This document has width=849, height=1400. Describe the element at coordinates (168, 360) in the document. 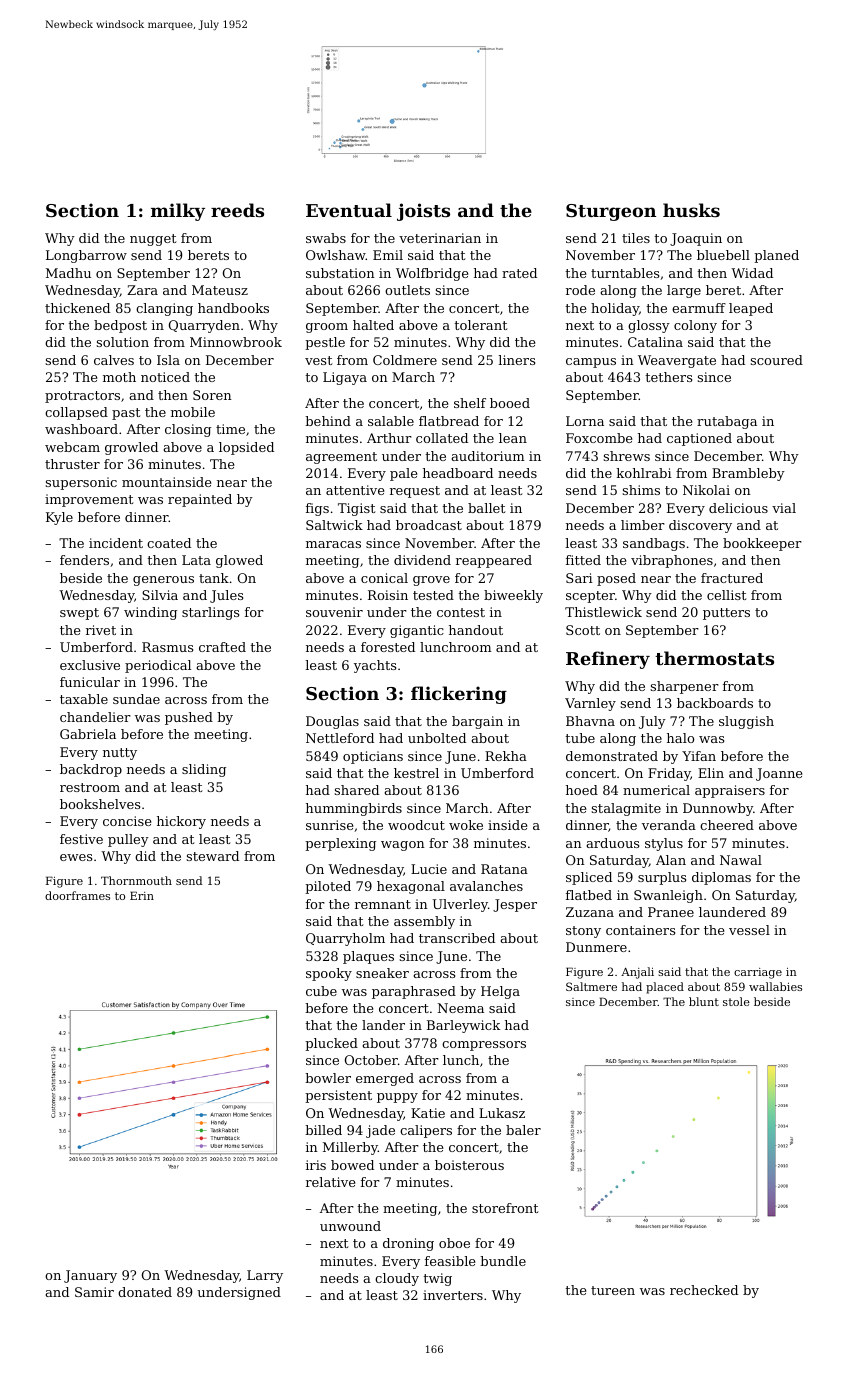

I see `Isla` at that location.
